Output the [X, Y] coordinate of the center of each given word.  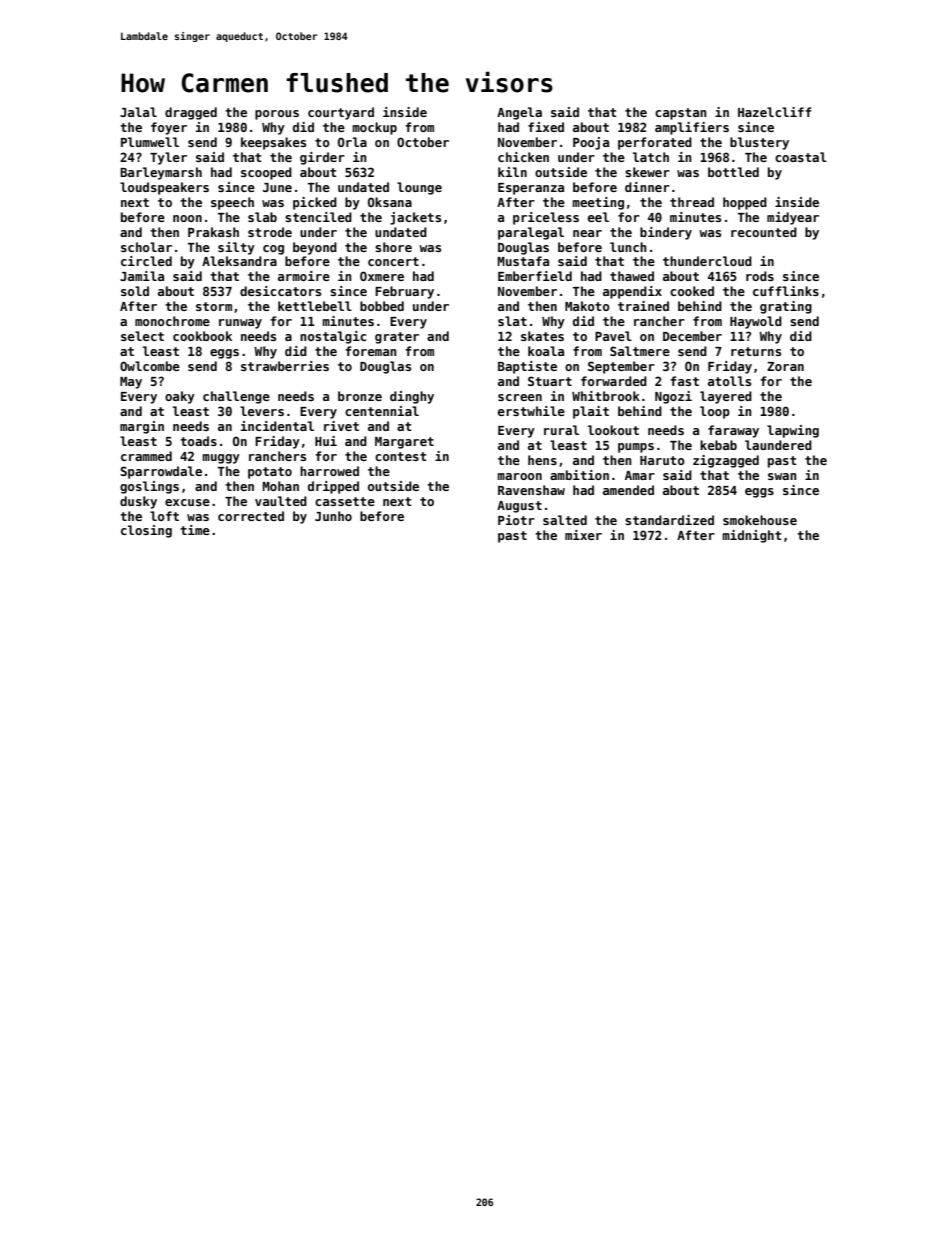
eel [598, 217]
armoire [304, 276]
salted [565, 520]
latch [651, 157]
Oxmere [382, 276]
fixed [546, 127]
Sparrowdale [161, 472]
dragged [191, 113]
